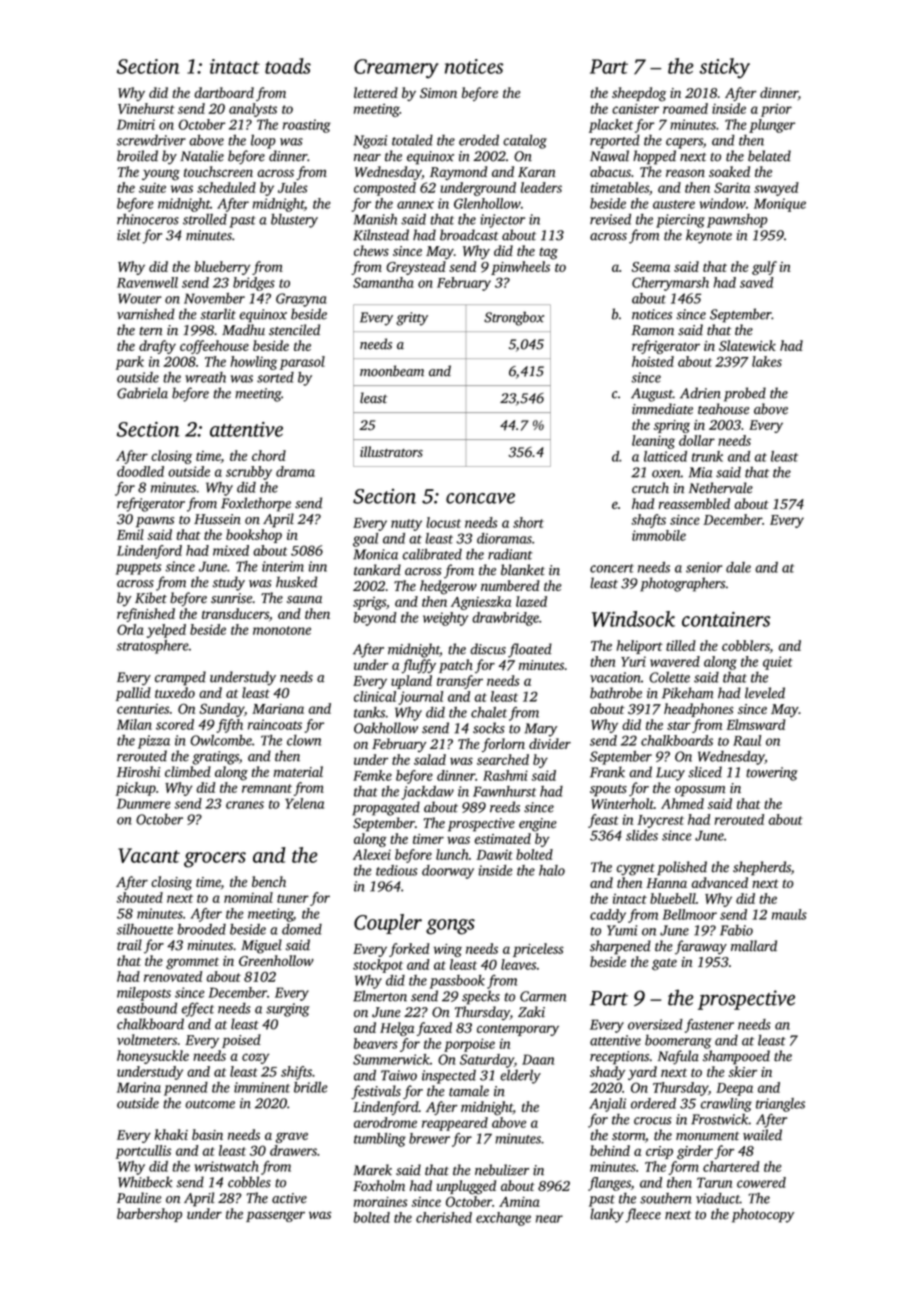 The height and width of the page is (1308, 924). I want to click on toads, so click(288, 66).
